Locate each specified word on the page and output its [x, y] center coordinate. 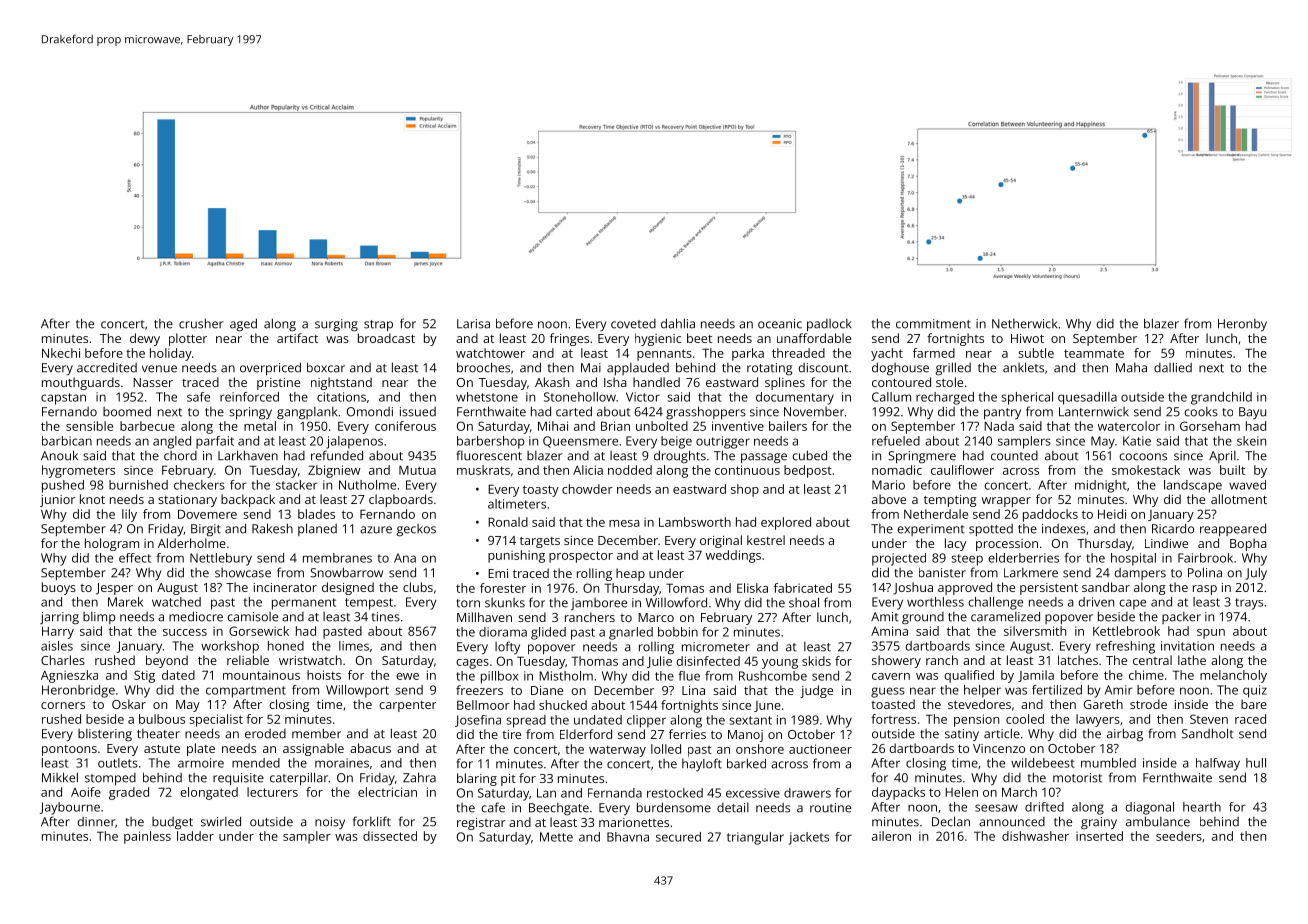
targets [540, 542]
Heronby [1242, 325]
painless [147, 837]
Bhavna [628, 837]
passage [764, 458]
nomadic [897, 470]
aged [243, 325]
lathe [1192, 660]
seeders [1179, 836]
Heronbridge [78, 691]
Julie [659, 662]
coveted [633, 324]
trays [1249, 604]
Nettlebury [221, 559]
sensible [89, 426]
